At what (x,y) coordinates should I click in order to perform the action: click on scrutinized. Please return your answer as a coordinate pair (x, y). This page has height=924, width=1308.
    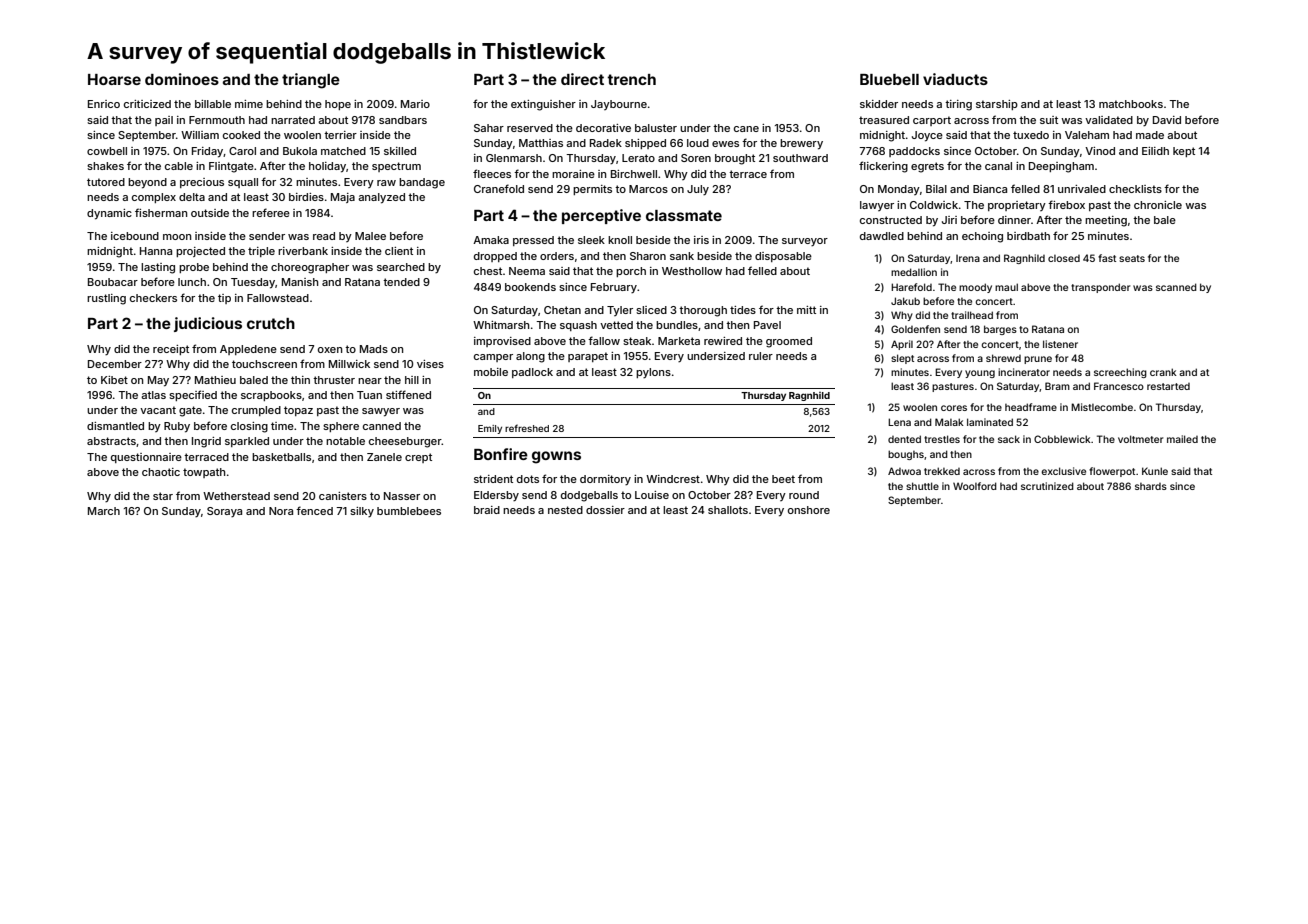
    Looking at the image, I should click on (1047, 486).
